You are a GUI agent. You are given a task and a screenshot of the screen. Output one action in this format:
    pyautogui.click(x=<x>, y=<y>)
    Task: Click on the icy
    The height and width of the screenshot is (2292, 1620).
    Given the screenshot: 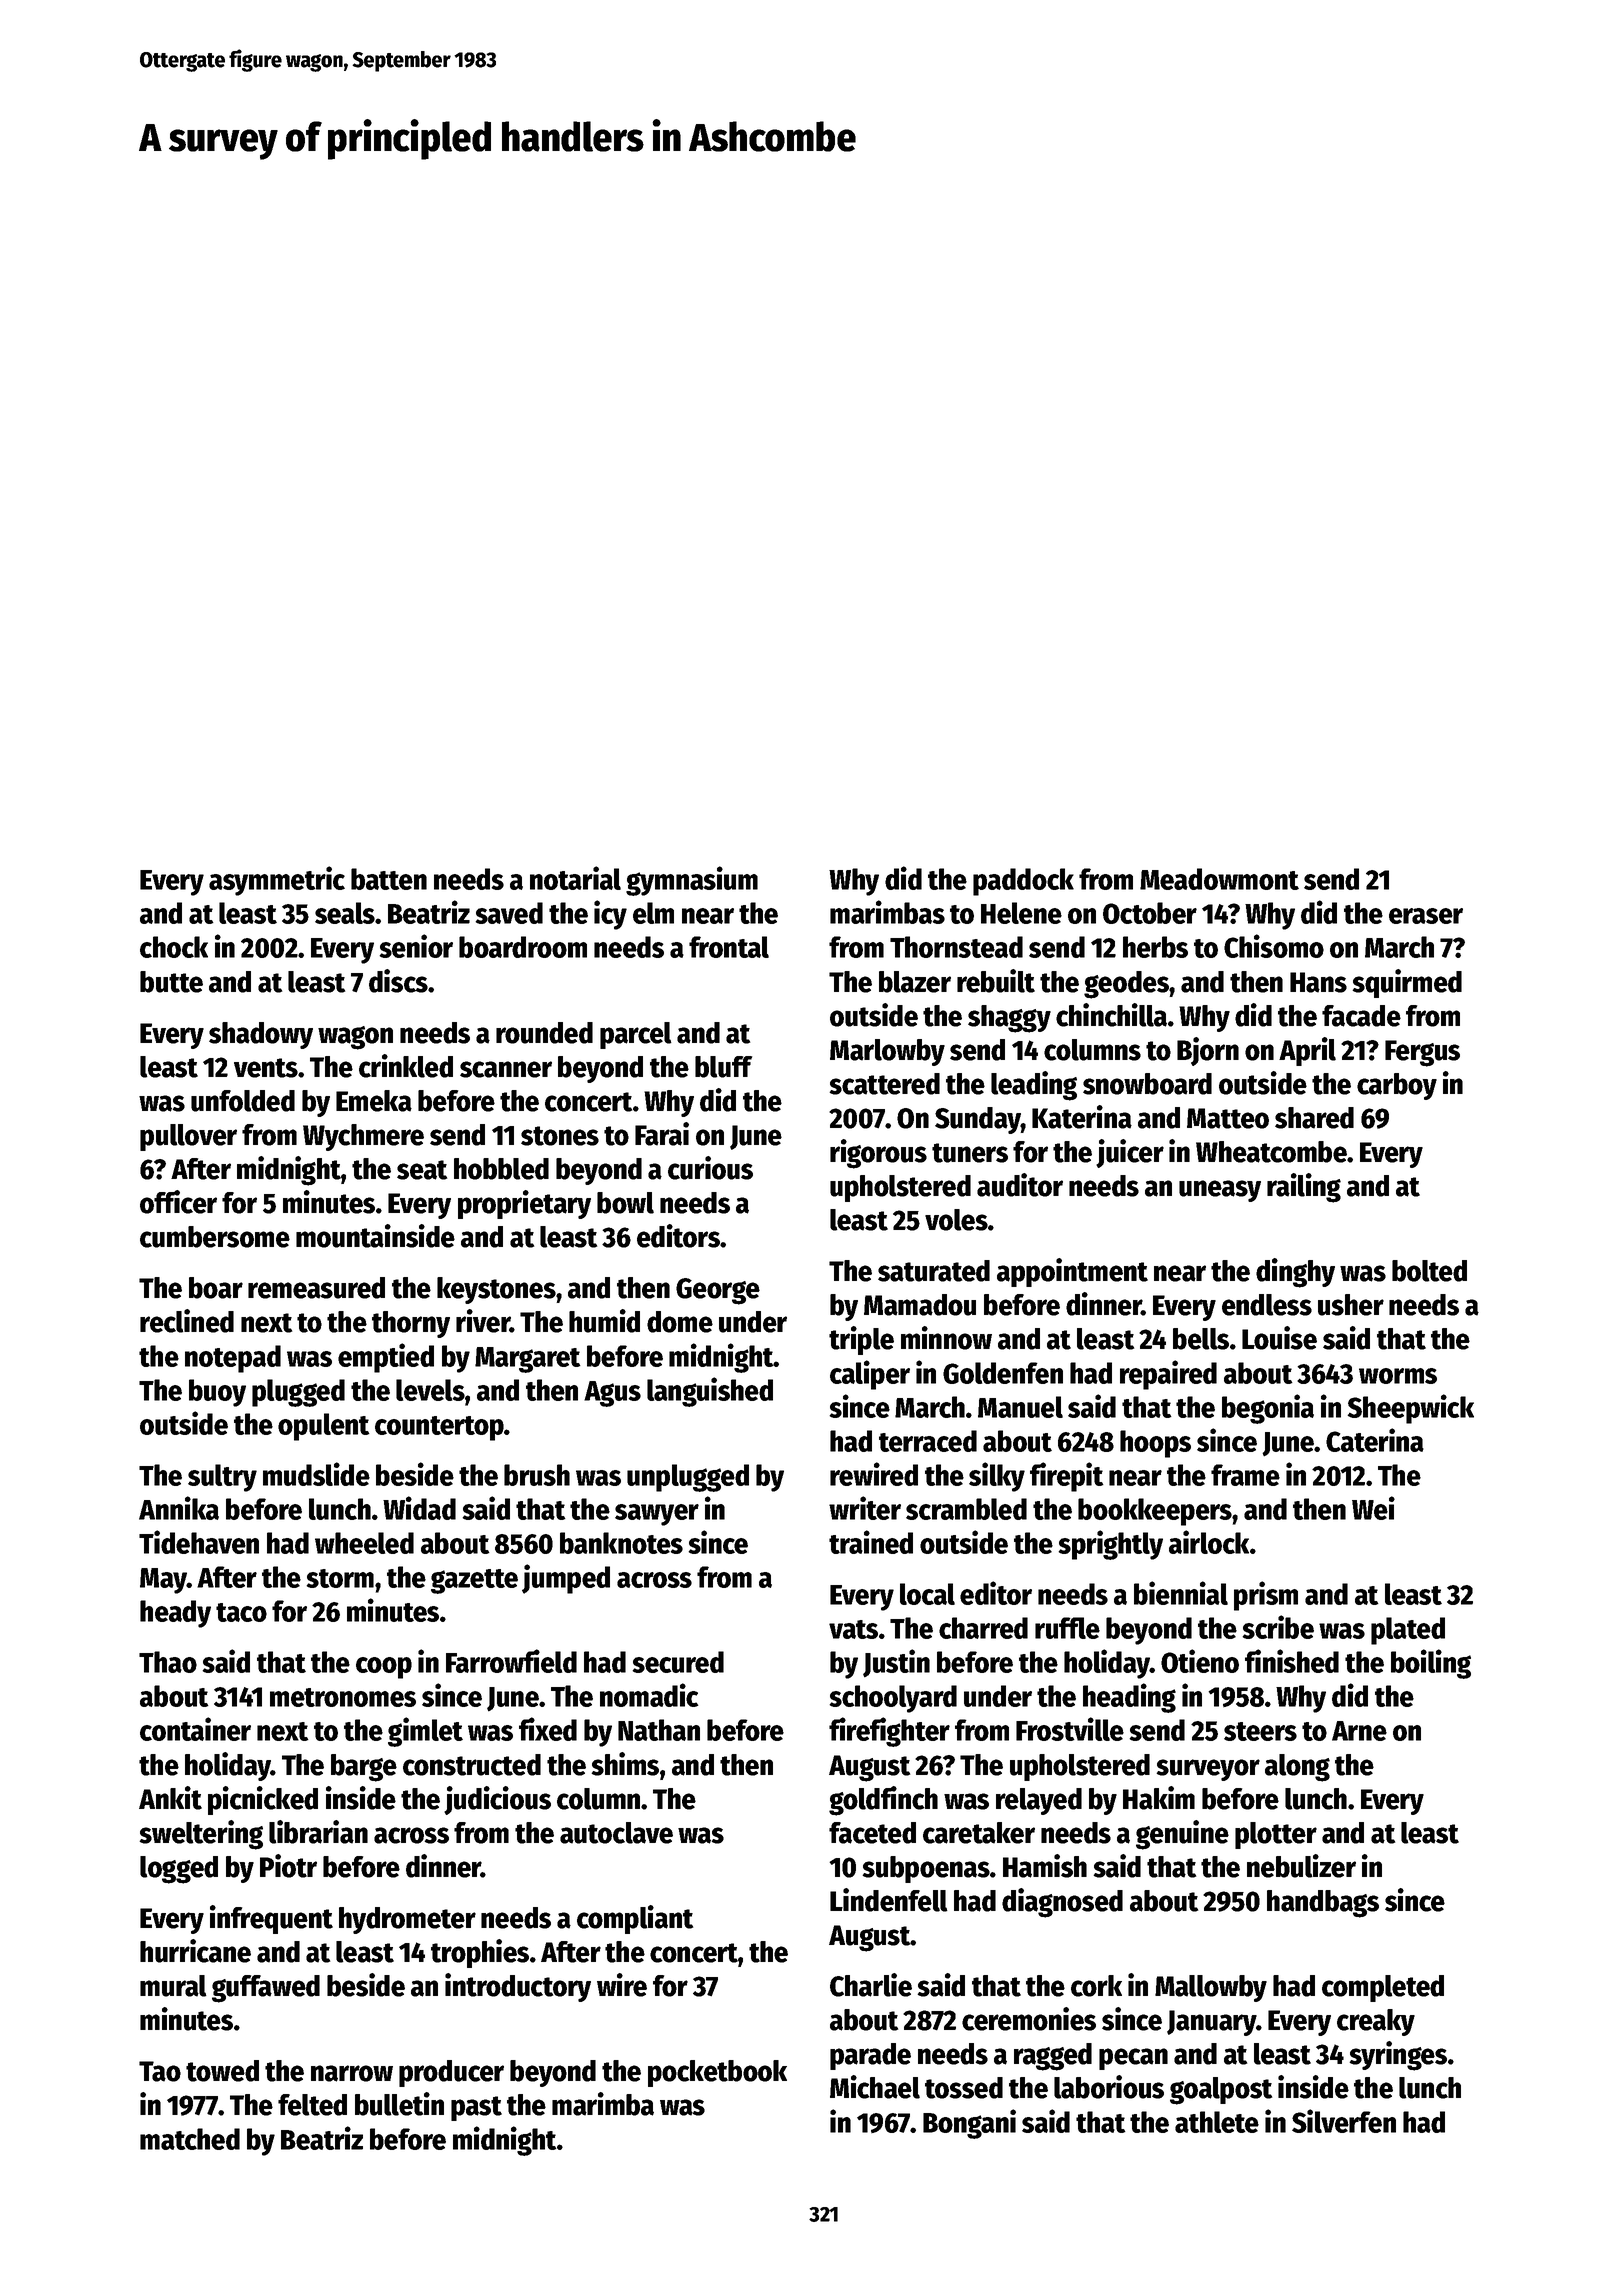 What is the action you would take?
    pyautogui.click(x=610, y=915)
